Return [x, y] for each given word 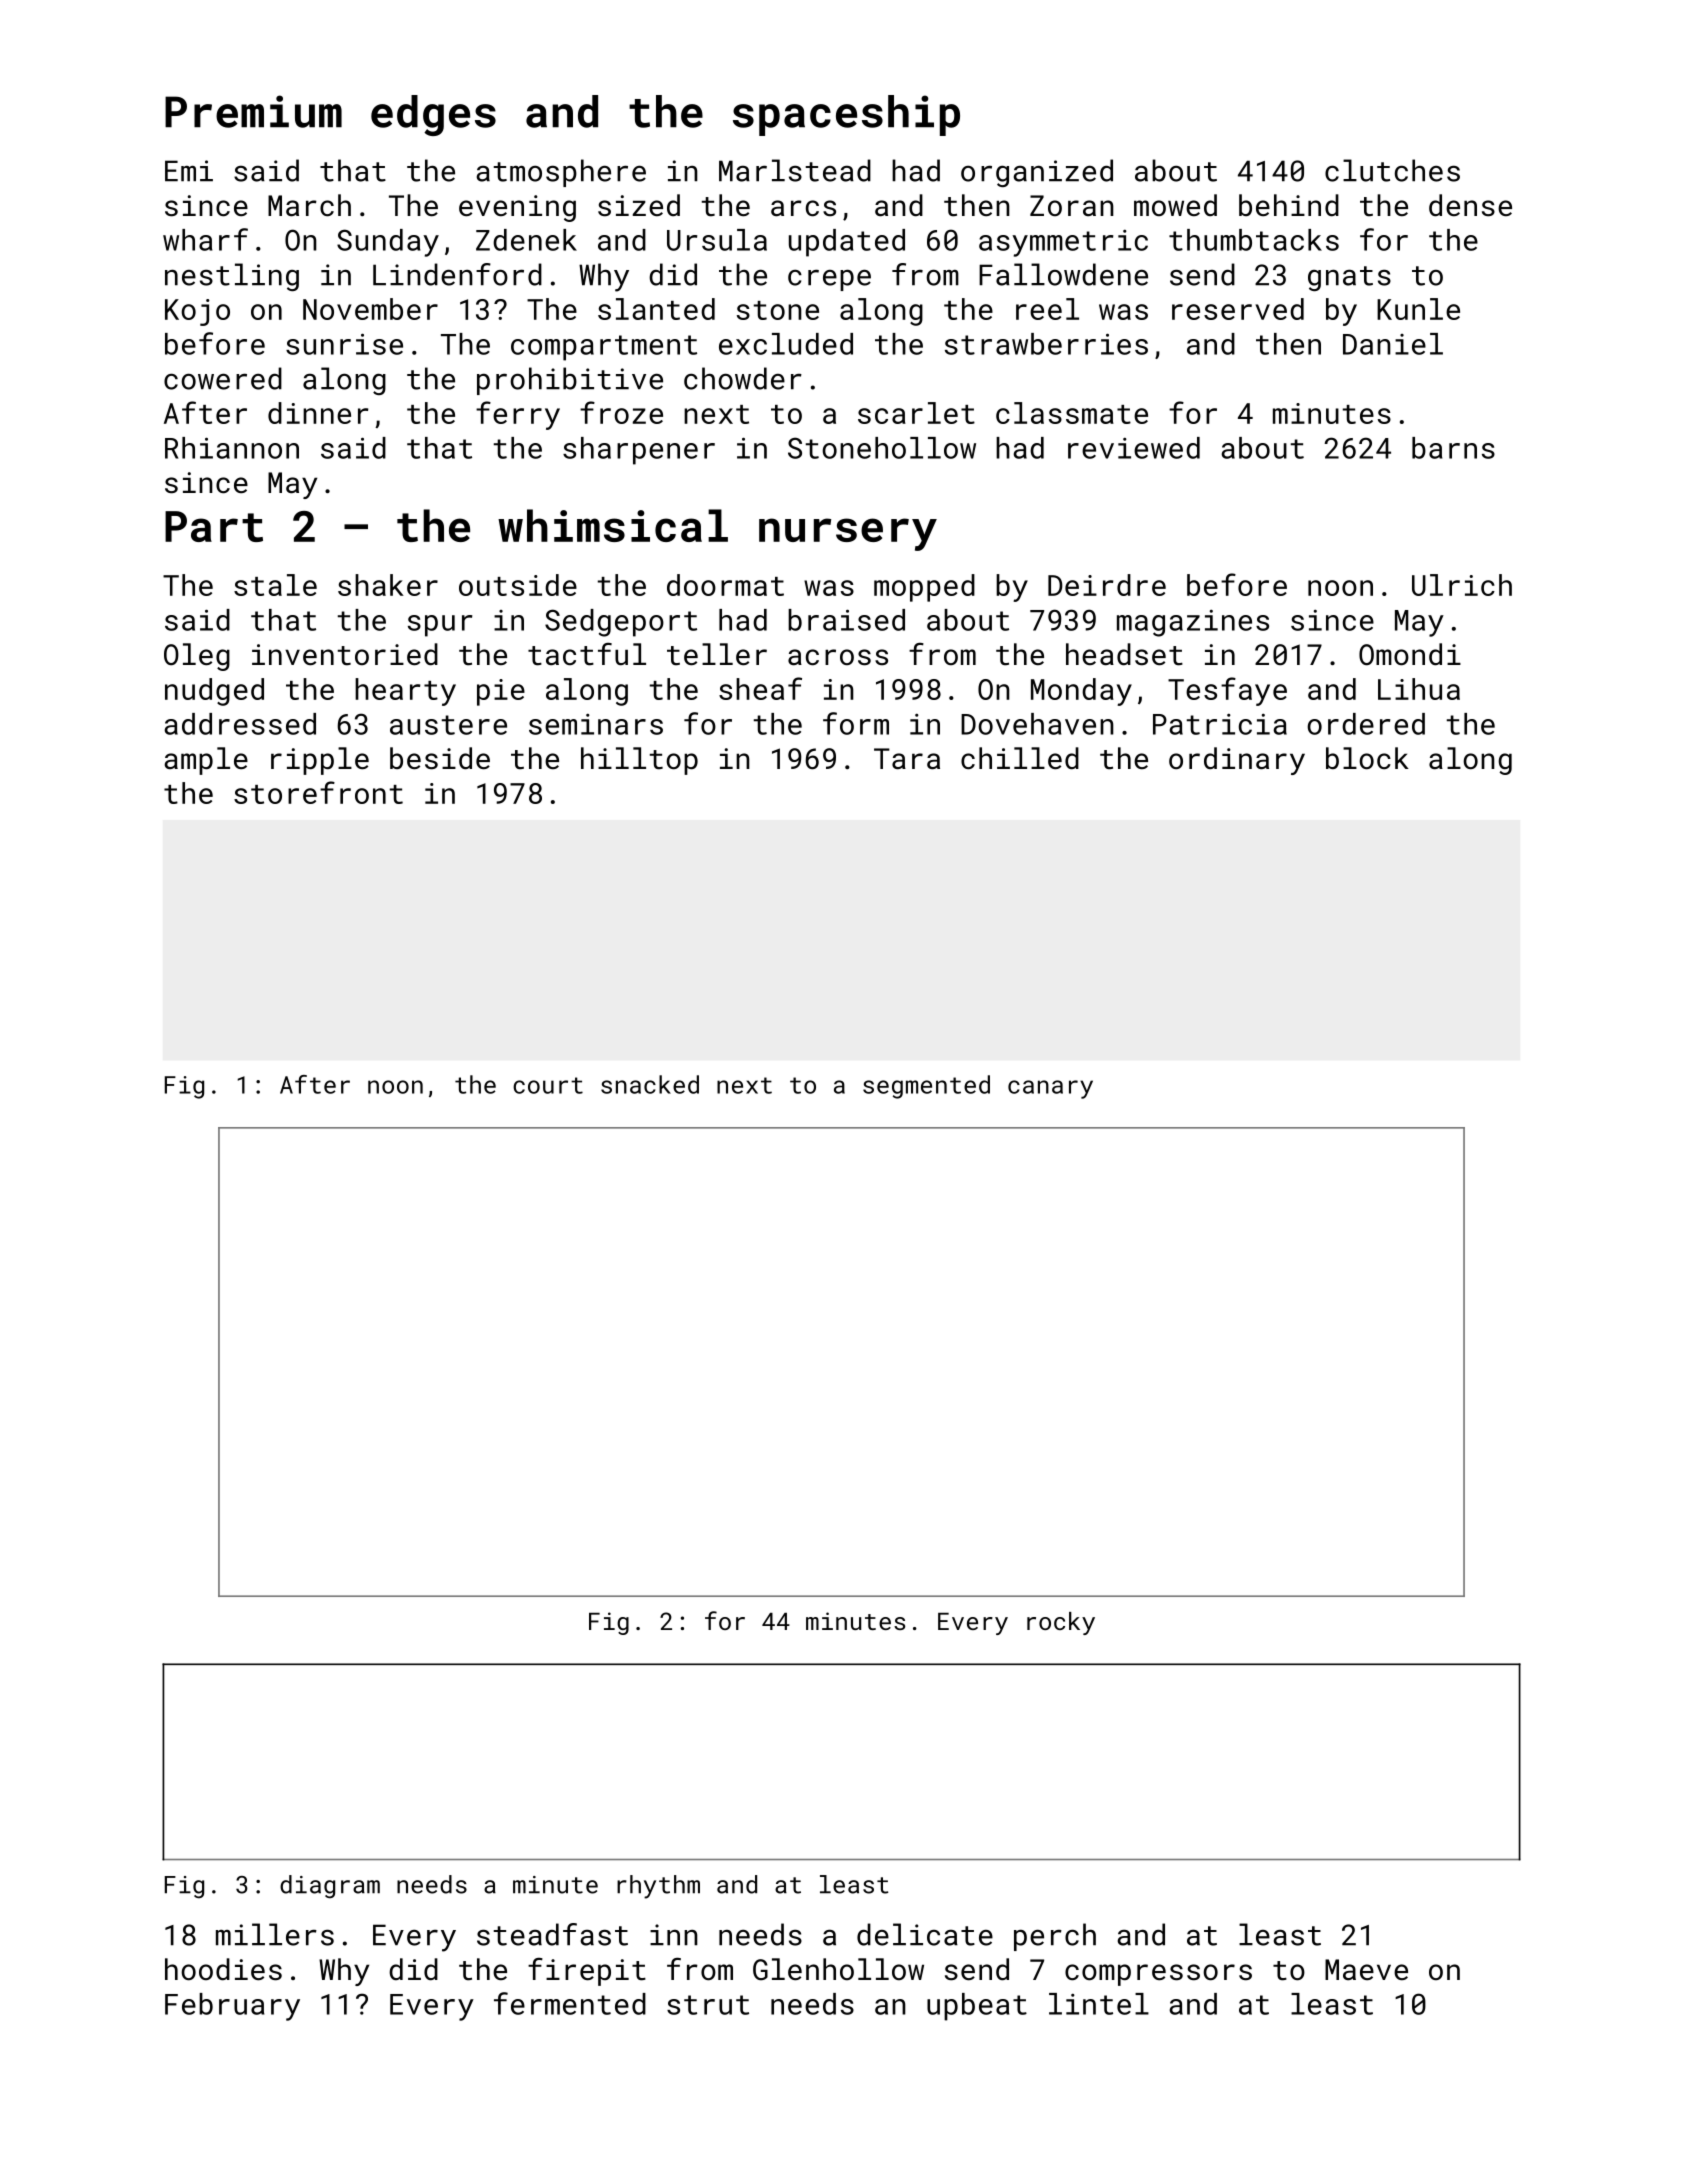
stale [275, 585]
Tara [907, 759]
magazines [1193, 623]
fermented [570, 2003]
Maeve [1366, 1969]
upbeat [977, 2007]
